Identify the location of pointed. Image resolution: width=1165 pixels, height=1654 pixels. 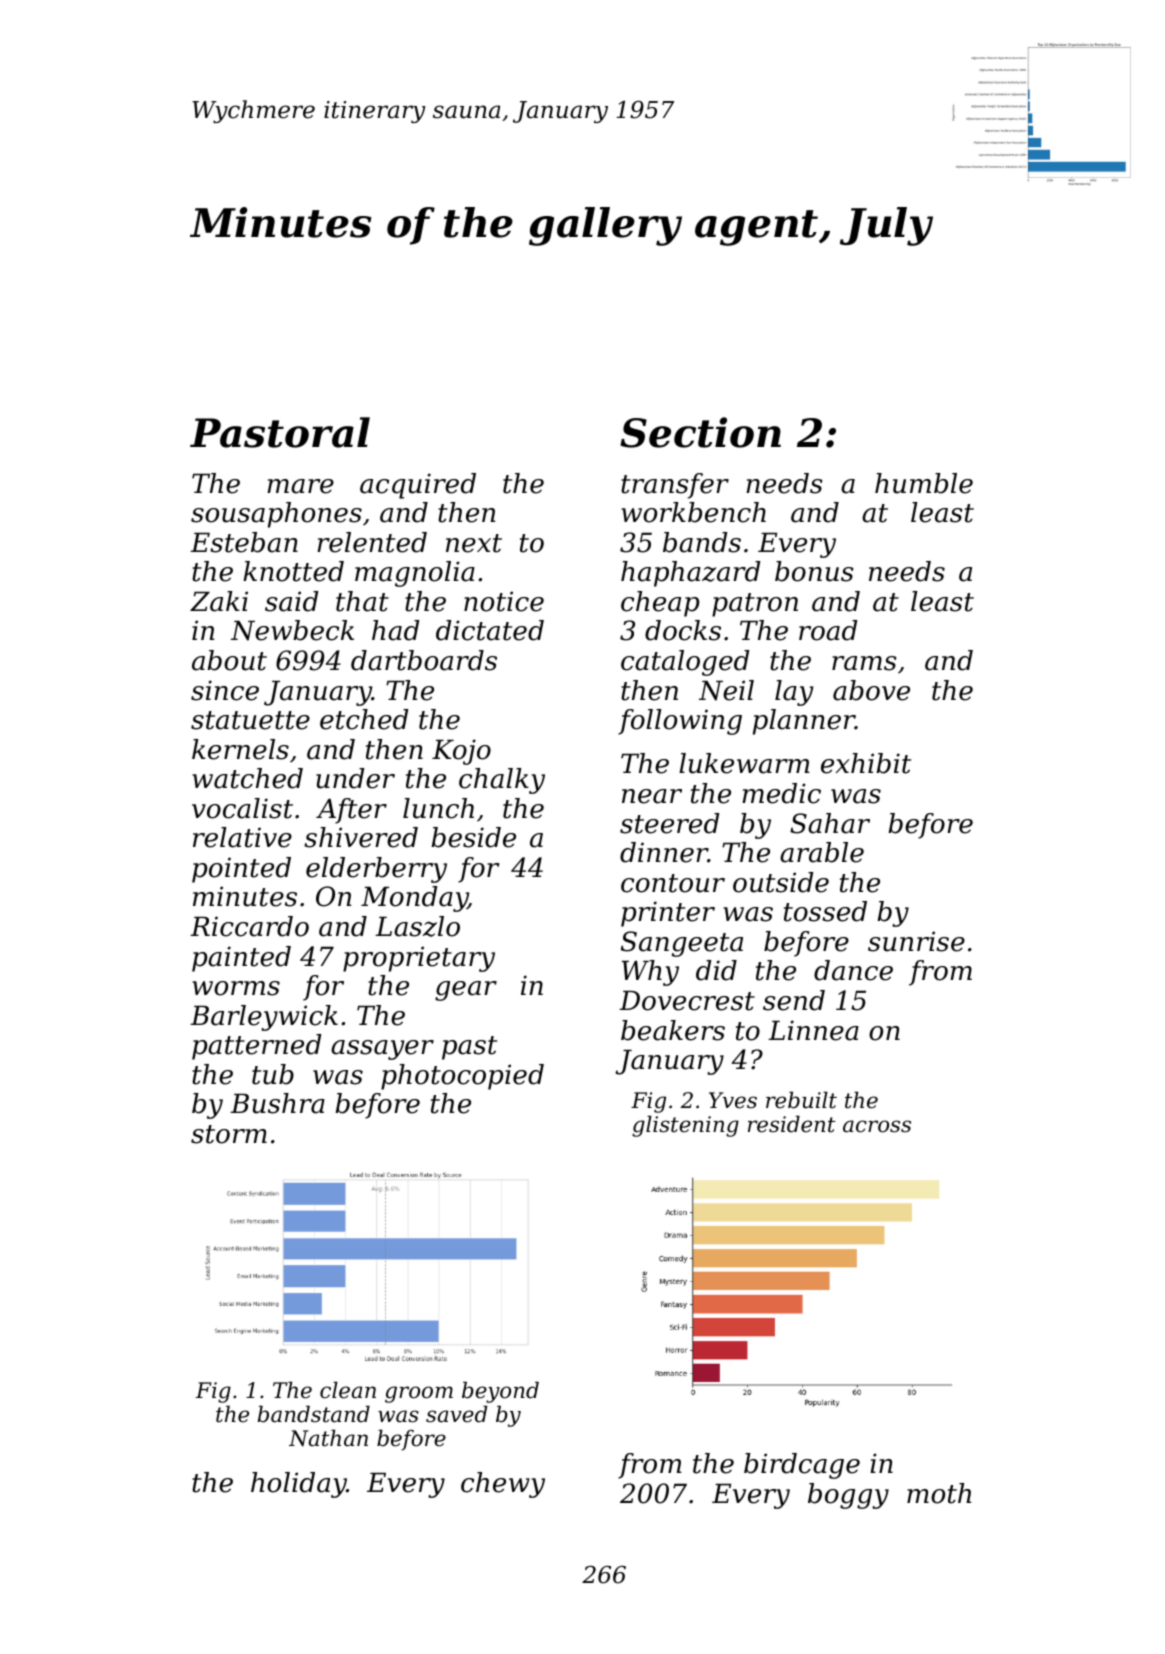
(241, 870).
